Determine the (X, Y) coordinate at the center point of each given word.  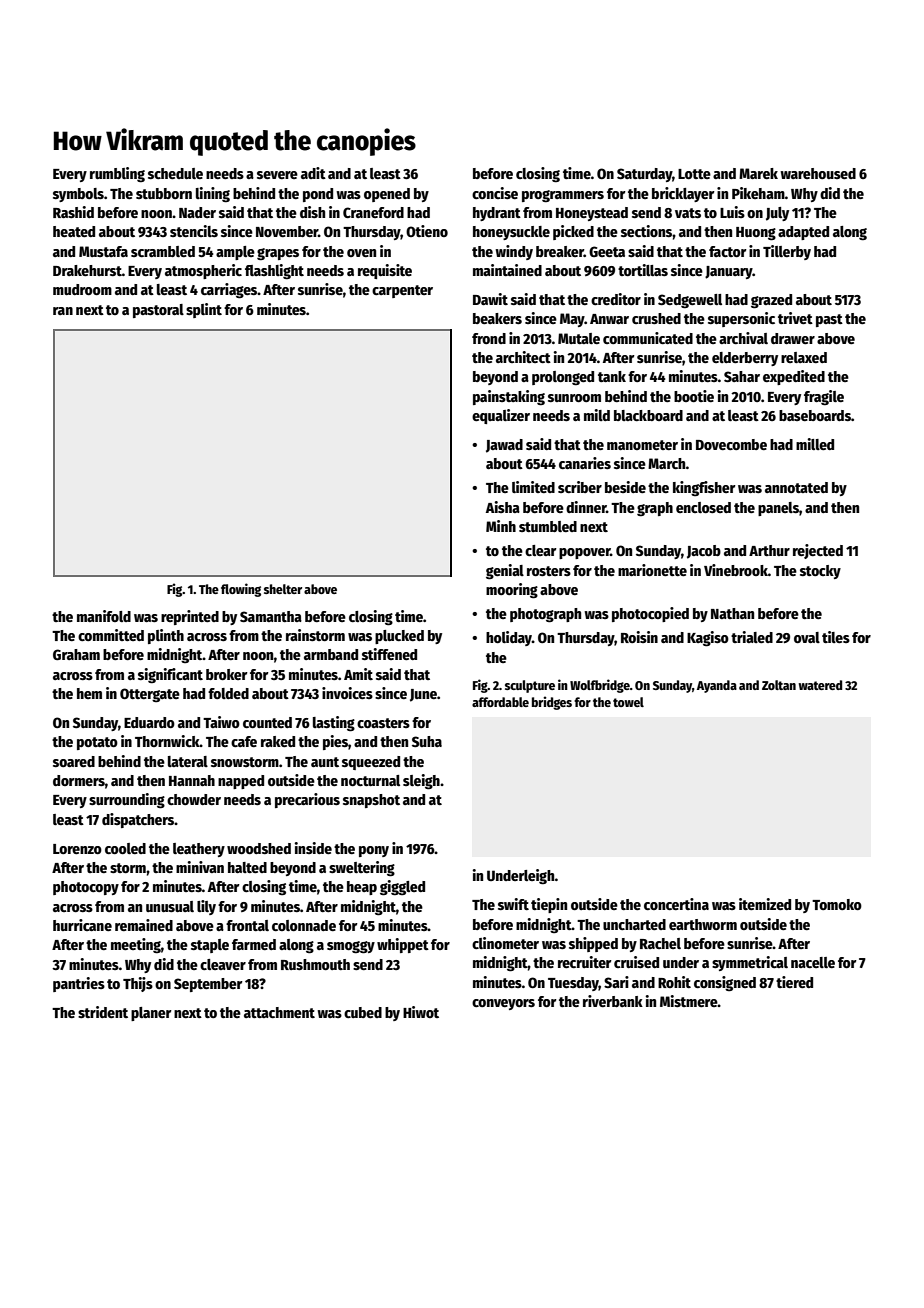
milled (815, 444)
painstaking (509, 397)
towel (628, 702)
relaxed (804, 357)
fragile (824, 397)
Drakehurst (87, 270)
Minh (501, 526)
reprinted (190, 617)
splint (204, 310)
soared (74, 761)
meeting (136, 945)
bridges (552, 703)
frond (489, 338)
